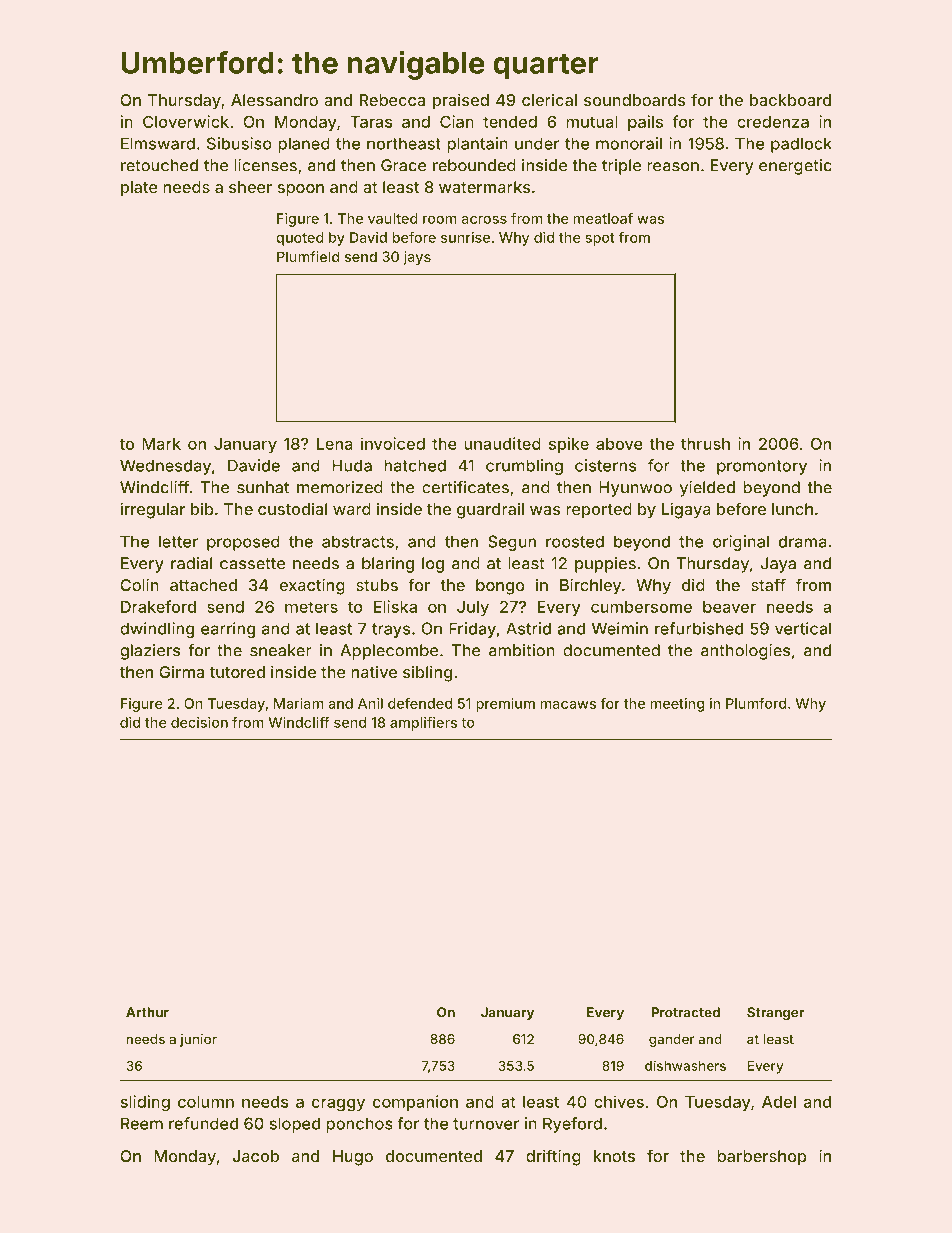 This page has width=952, height=1233. I want to click on macaws, so click(568, 705).
